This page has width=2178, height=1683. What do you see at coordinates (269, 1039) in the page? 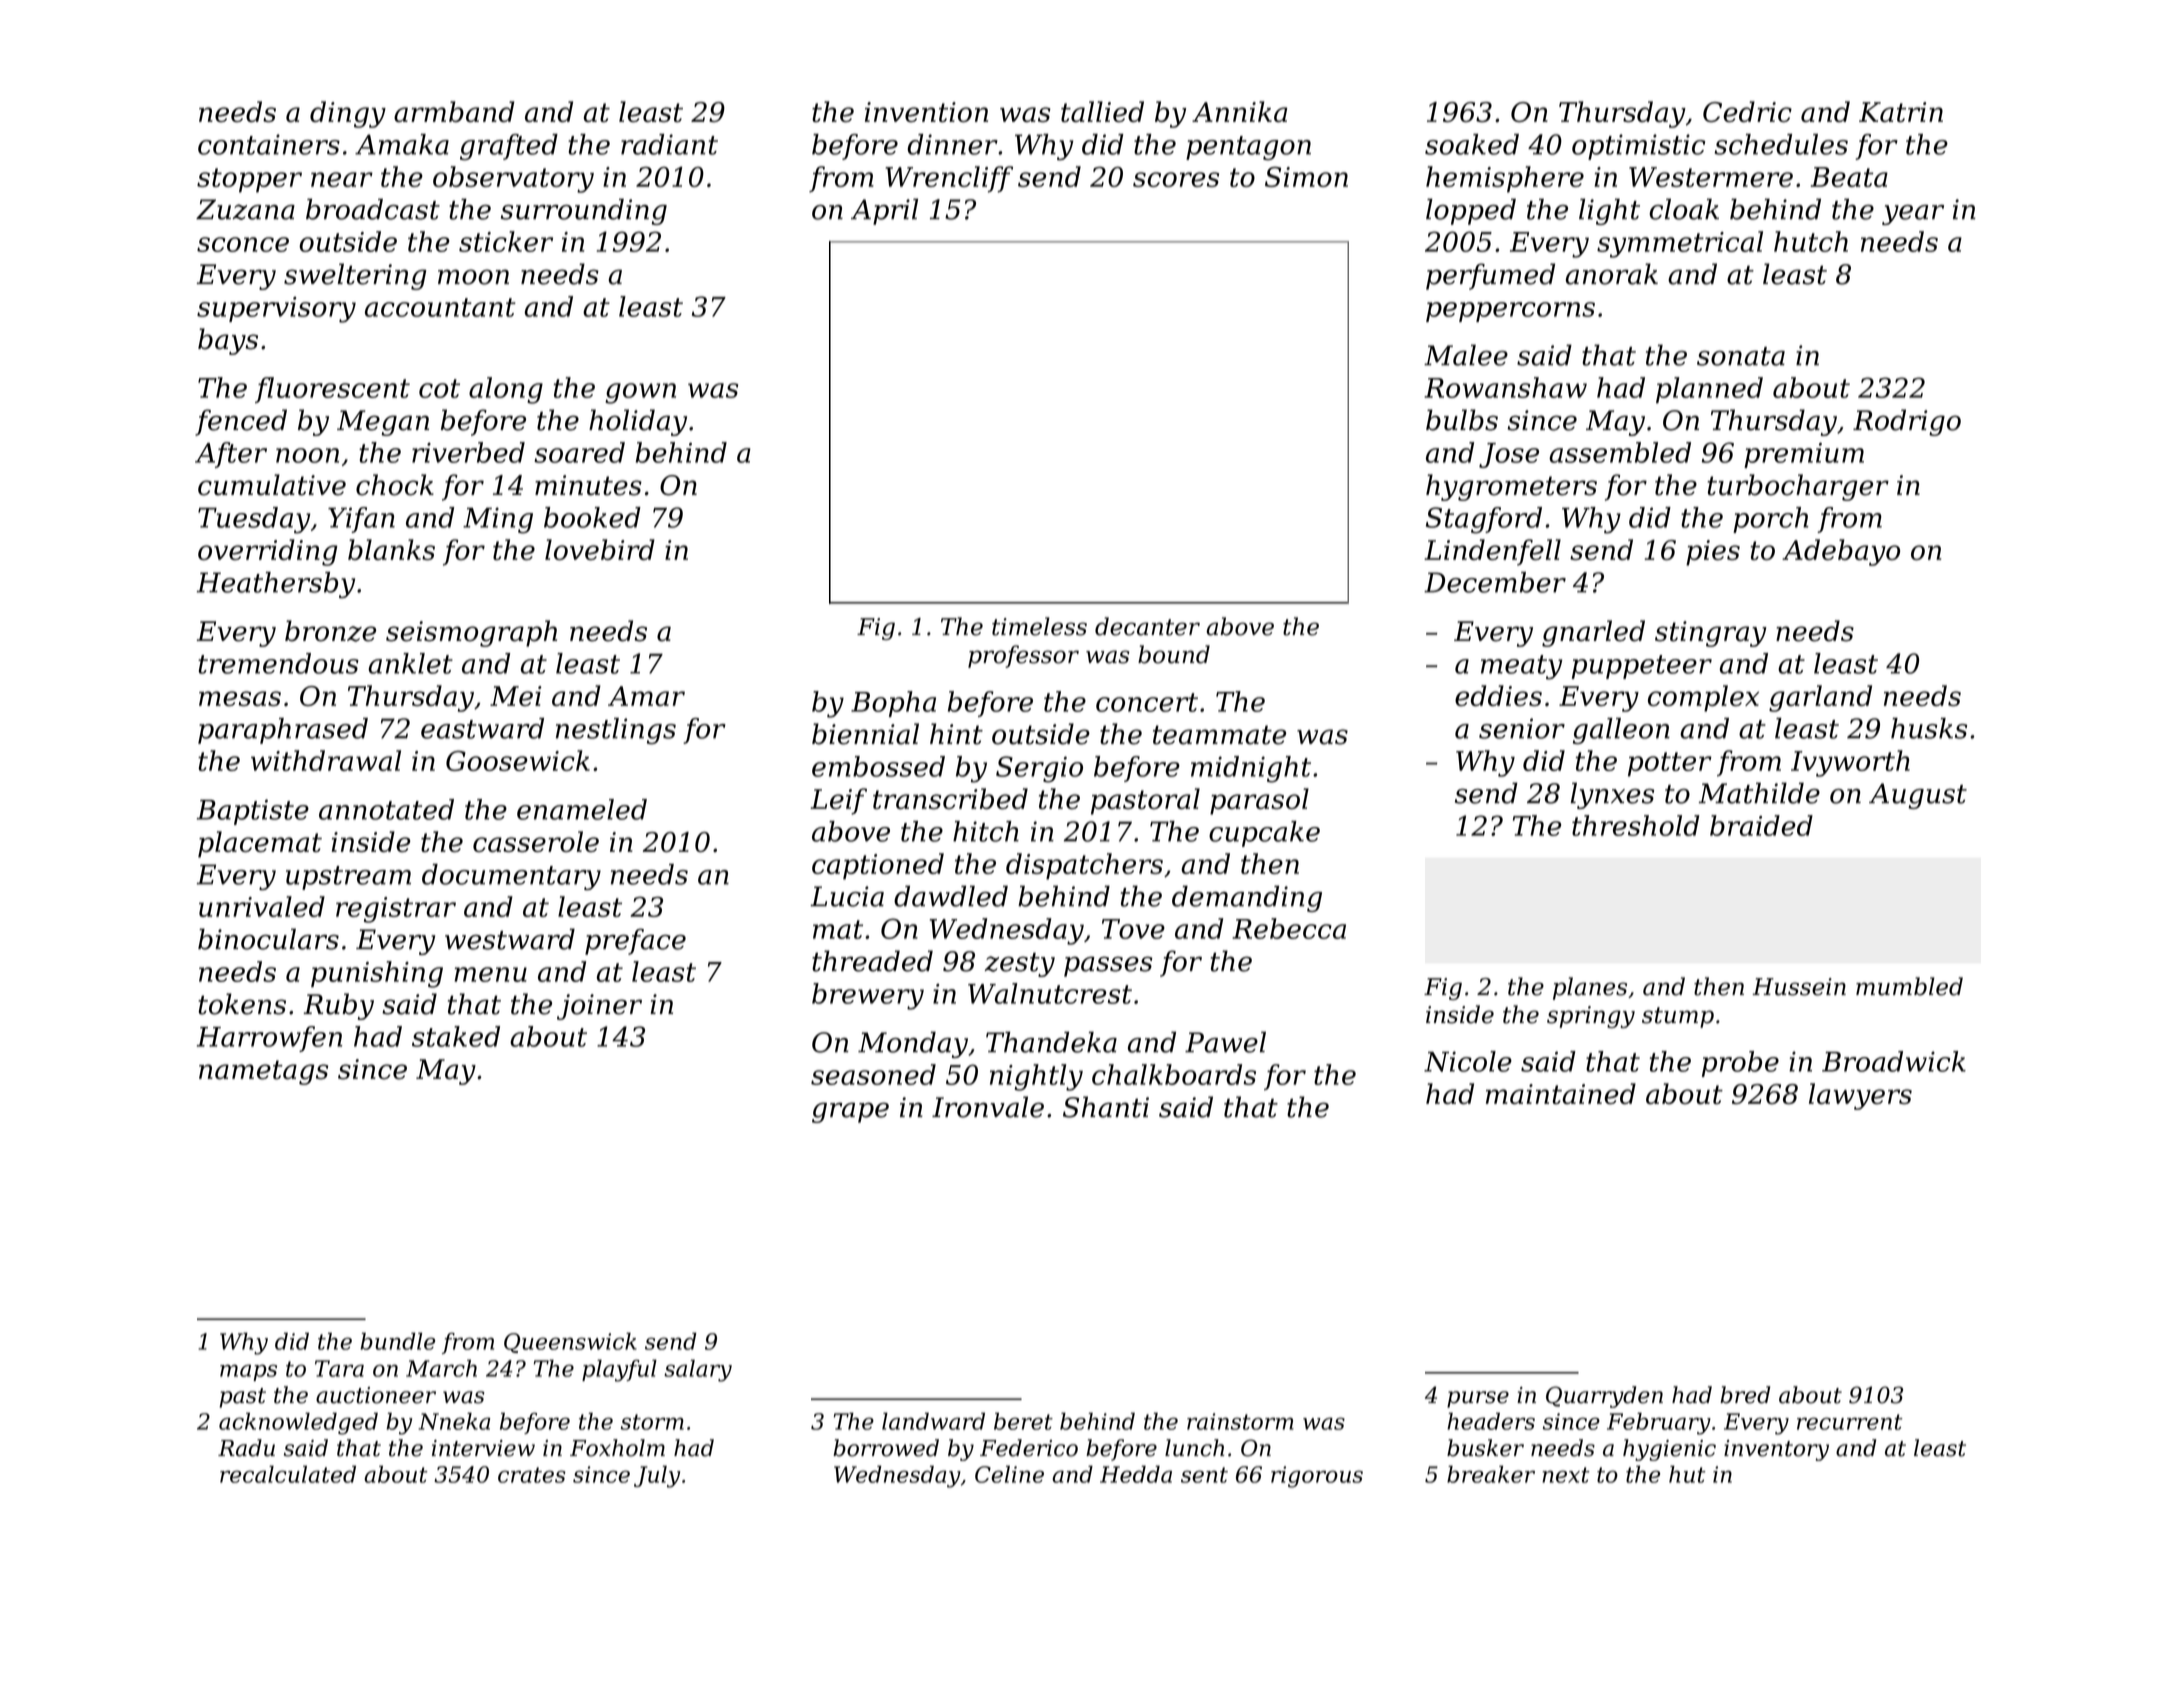
I see `Harrowfen` at bounding box center [269, 1039].
